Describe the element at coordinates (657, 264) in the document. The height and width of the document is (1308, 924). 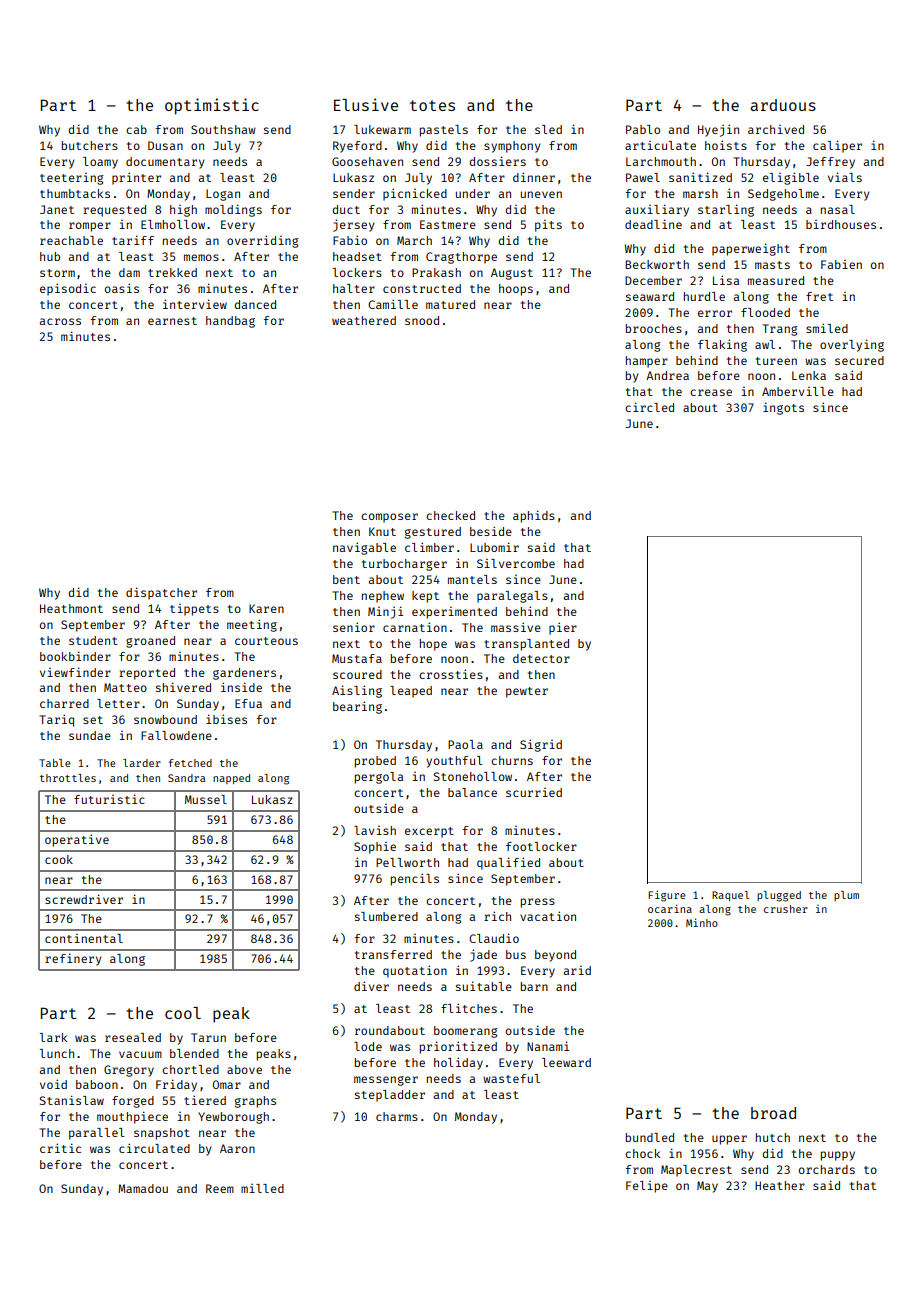
I see `Beckworth` at that location.
